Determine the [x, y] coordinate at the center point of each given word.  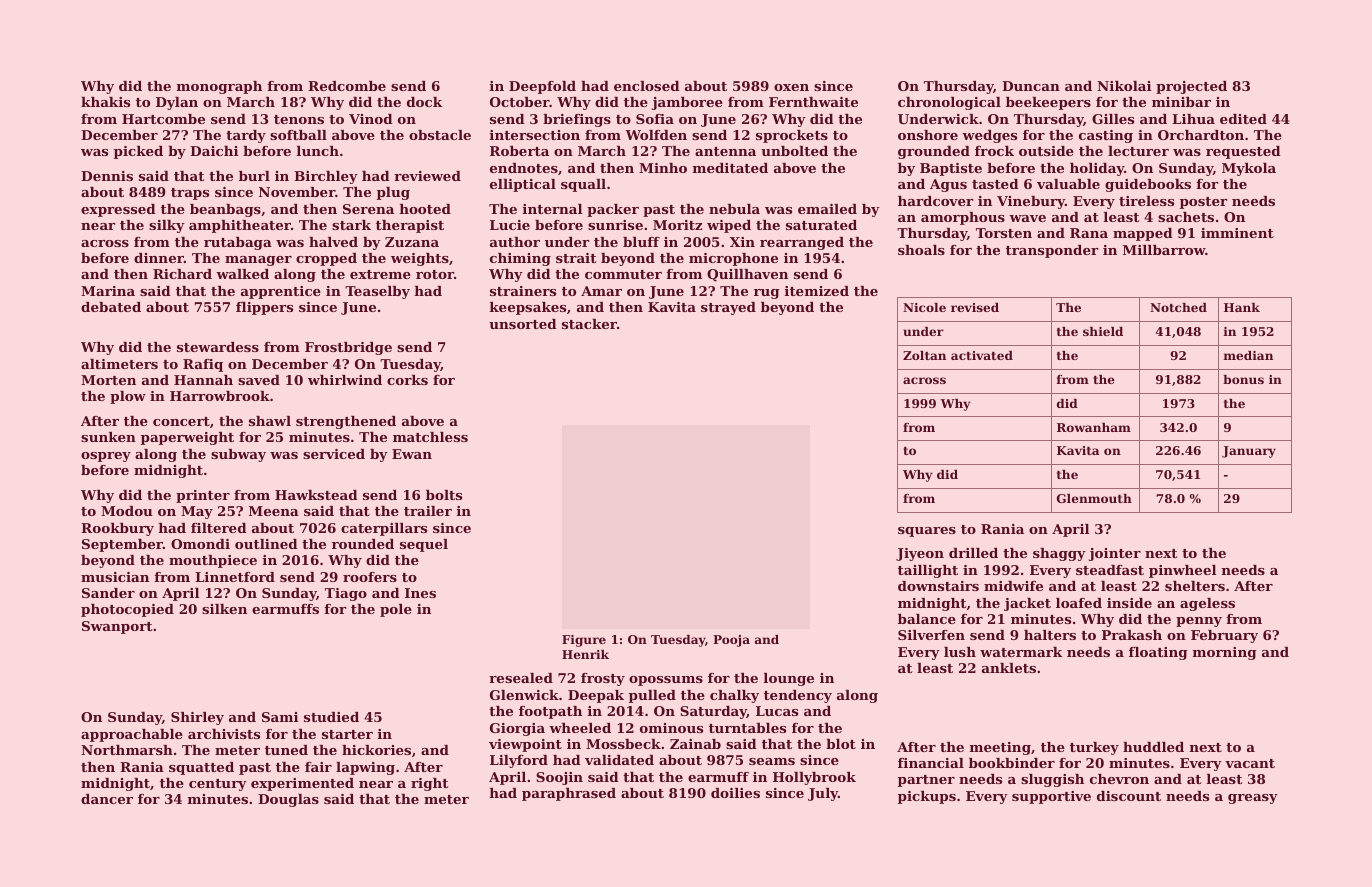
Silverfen [931, 635]
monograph [219, 87]
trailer [428, 511]
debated [111, 307]
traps [190, 194]
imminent [1237, 233]
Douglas [288, 800]
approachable [132, 735]
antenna [725, 151]
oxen [791, 87]
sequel [424, 545]
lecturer [1138, 151]
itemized [817, 291]
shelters [1195, 586]
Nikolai [1124, 86]
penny [1199, 622]
